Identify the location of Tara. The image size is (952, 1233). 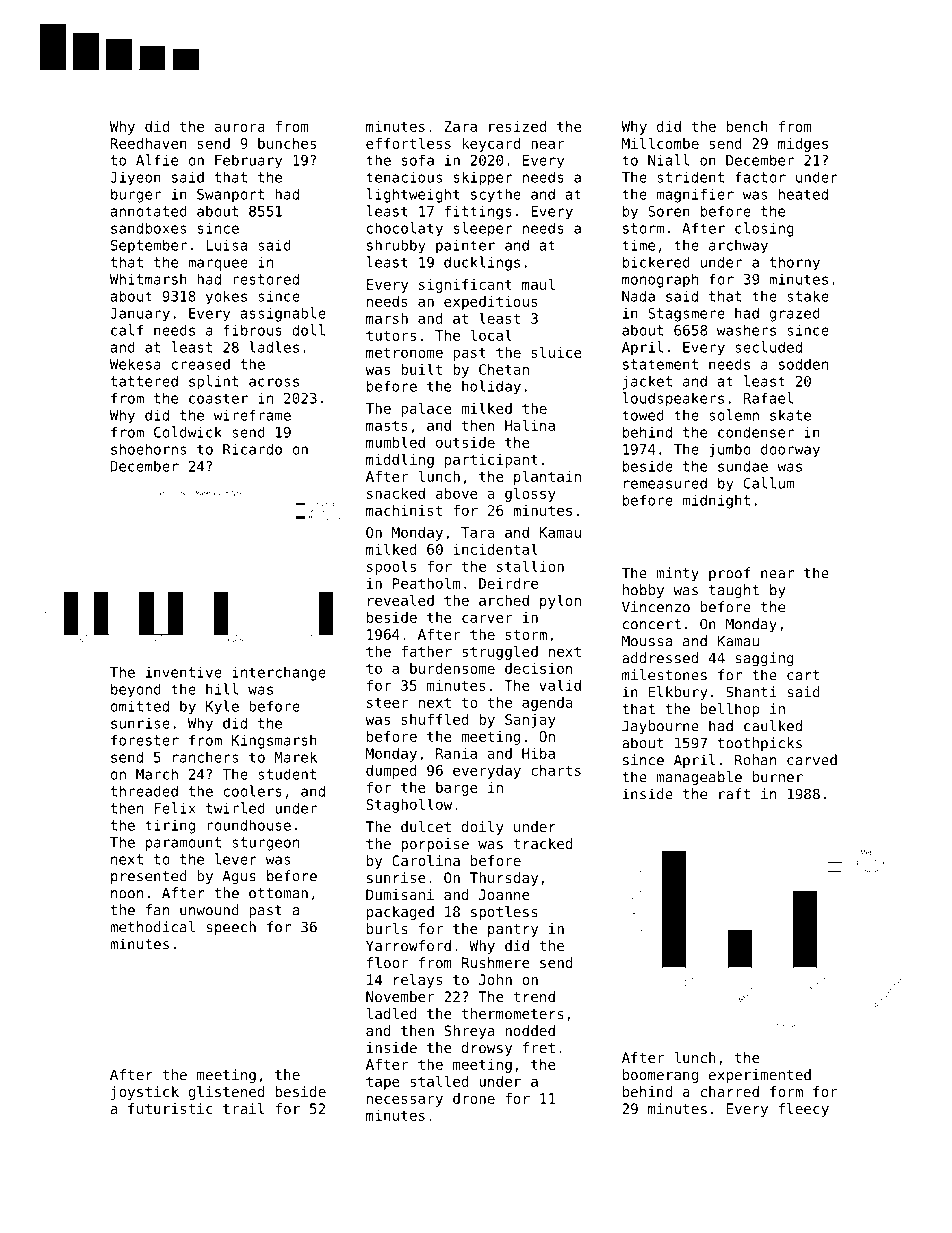
(477, 532).
